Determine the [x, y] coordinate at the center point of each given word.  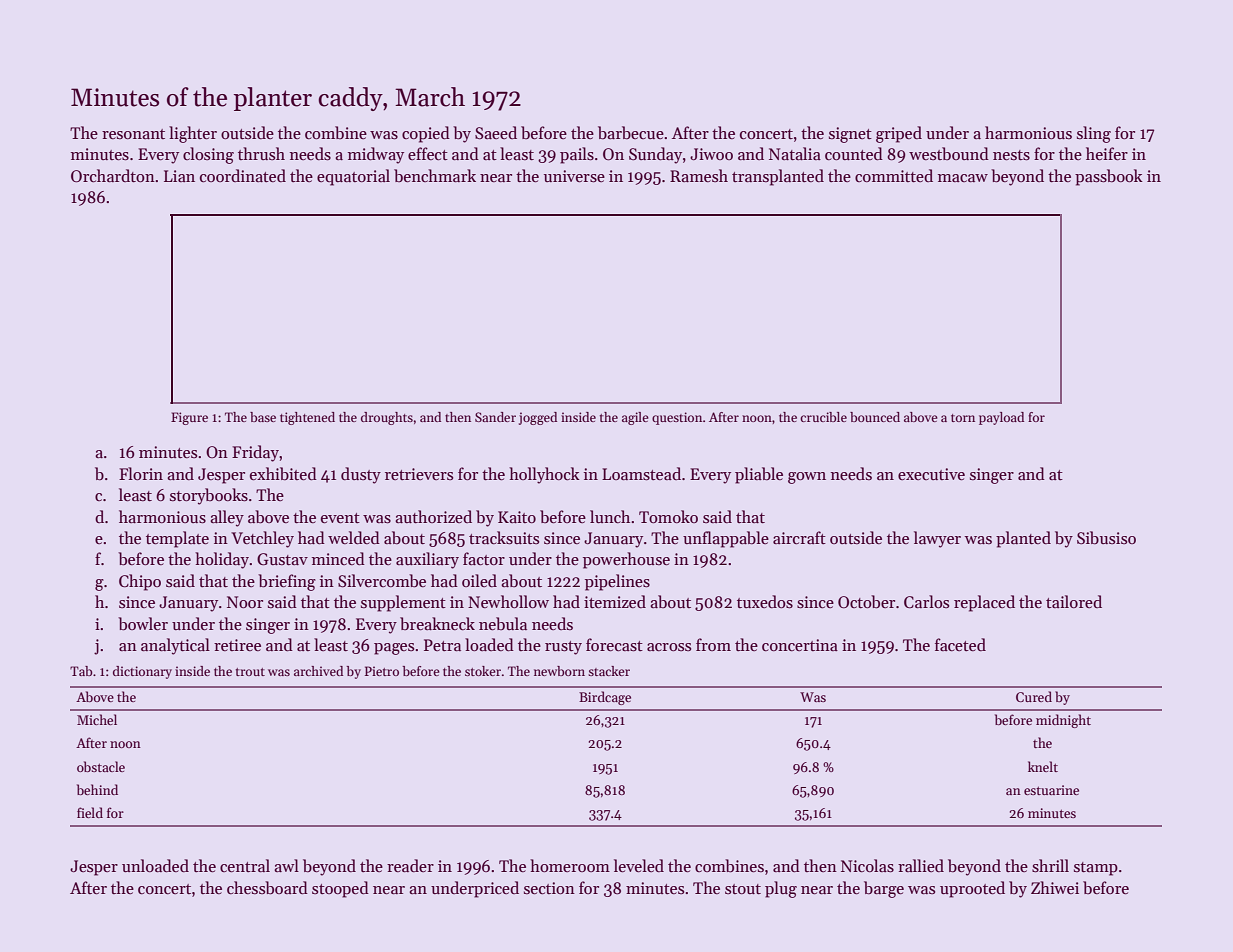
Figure [189, 418]
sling [1094, 134]
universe [574, 176]
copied [426, 134]
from [713, 644]
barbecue [631, 132]
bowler [143, 624]
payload [1001, 418]
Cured [1034, 696]
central [245, 865]
